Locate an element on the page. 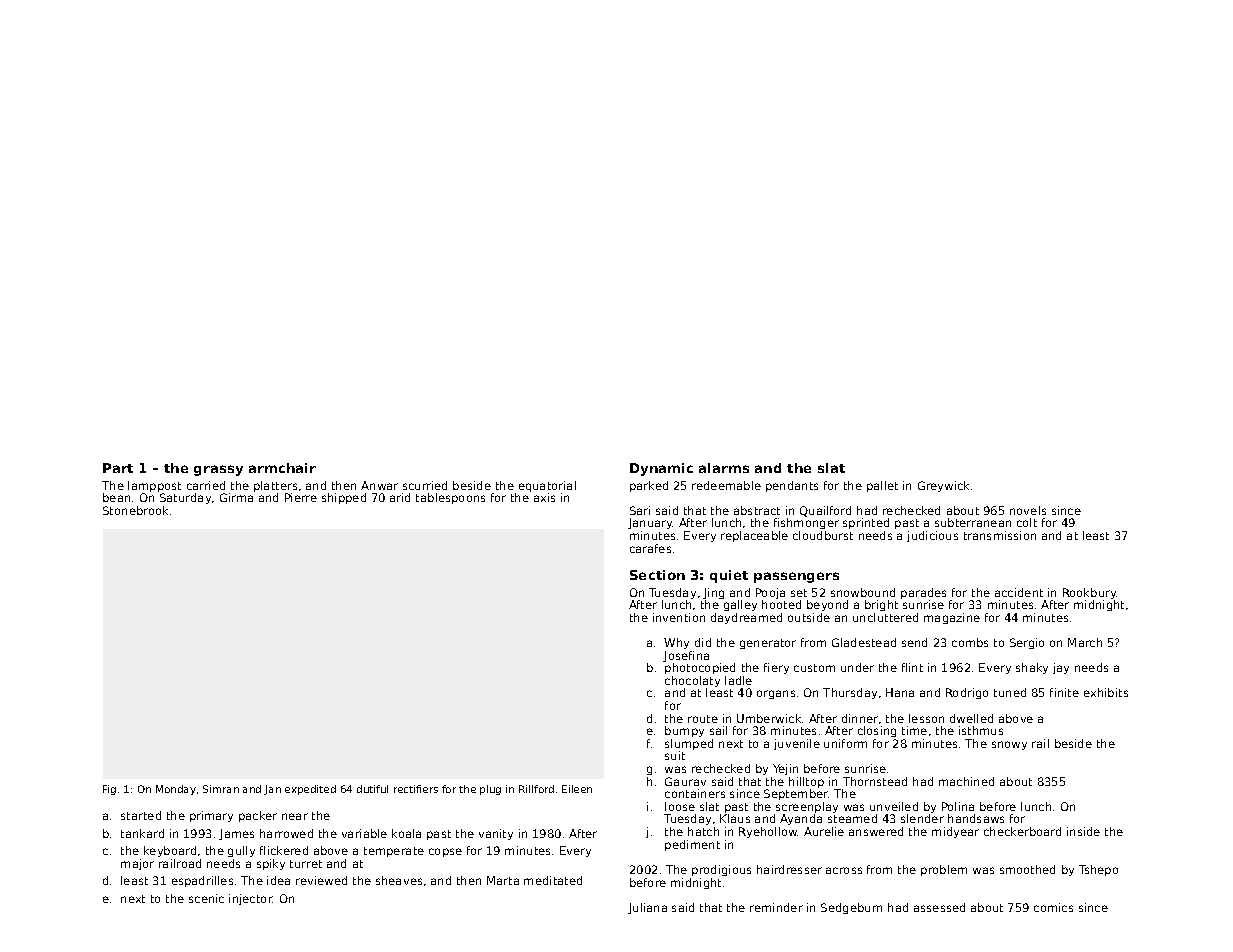 The image size is (1233, 952). near is located at coordinates (295, 816).
